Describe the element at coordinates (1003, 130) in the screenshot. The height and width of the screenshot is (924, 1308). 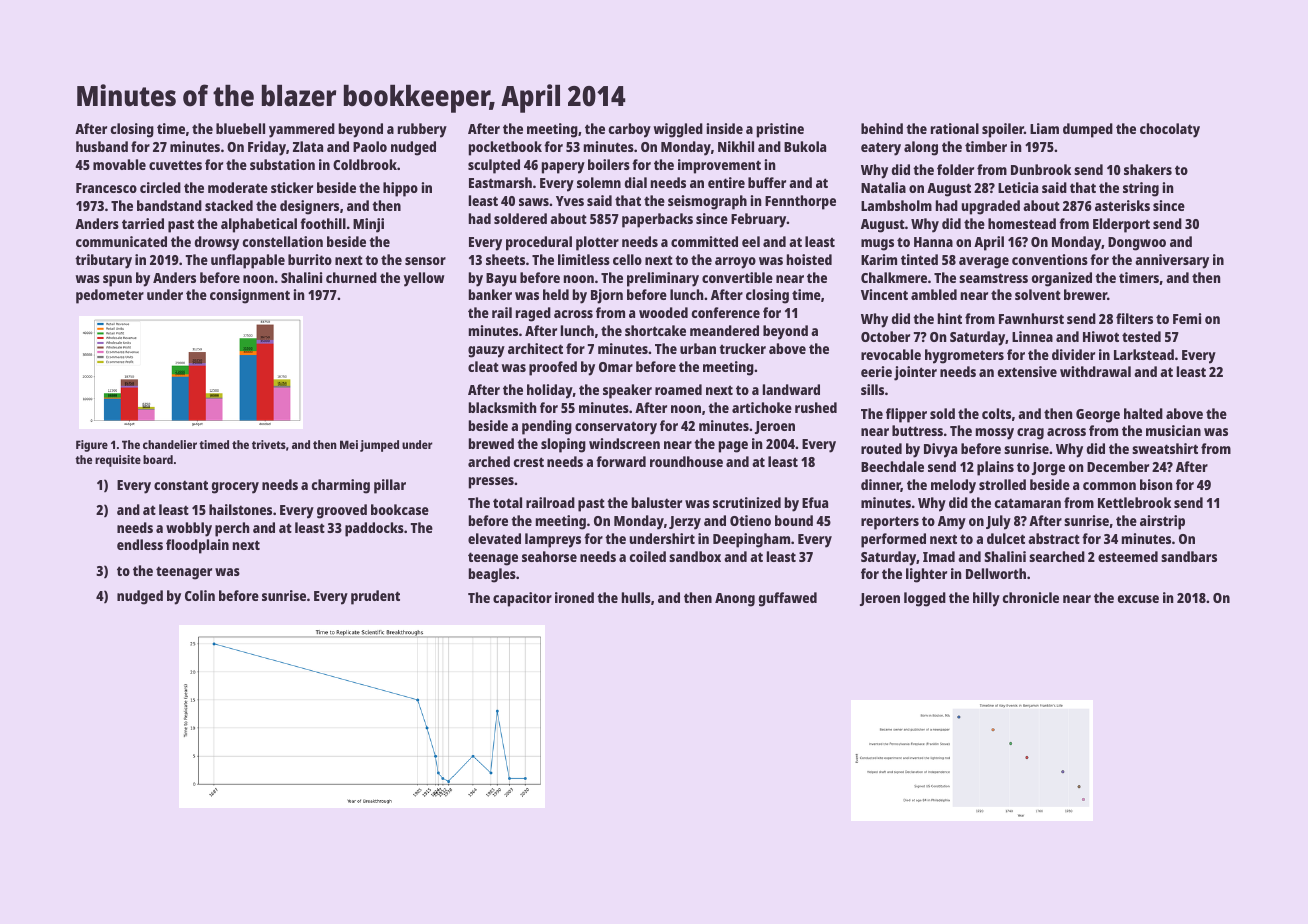
I see `spoiler` at that location.
